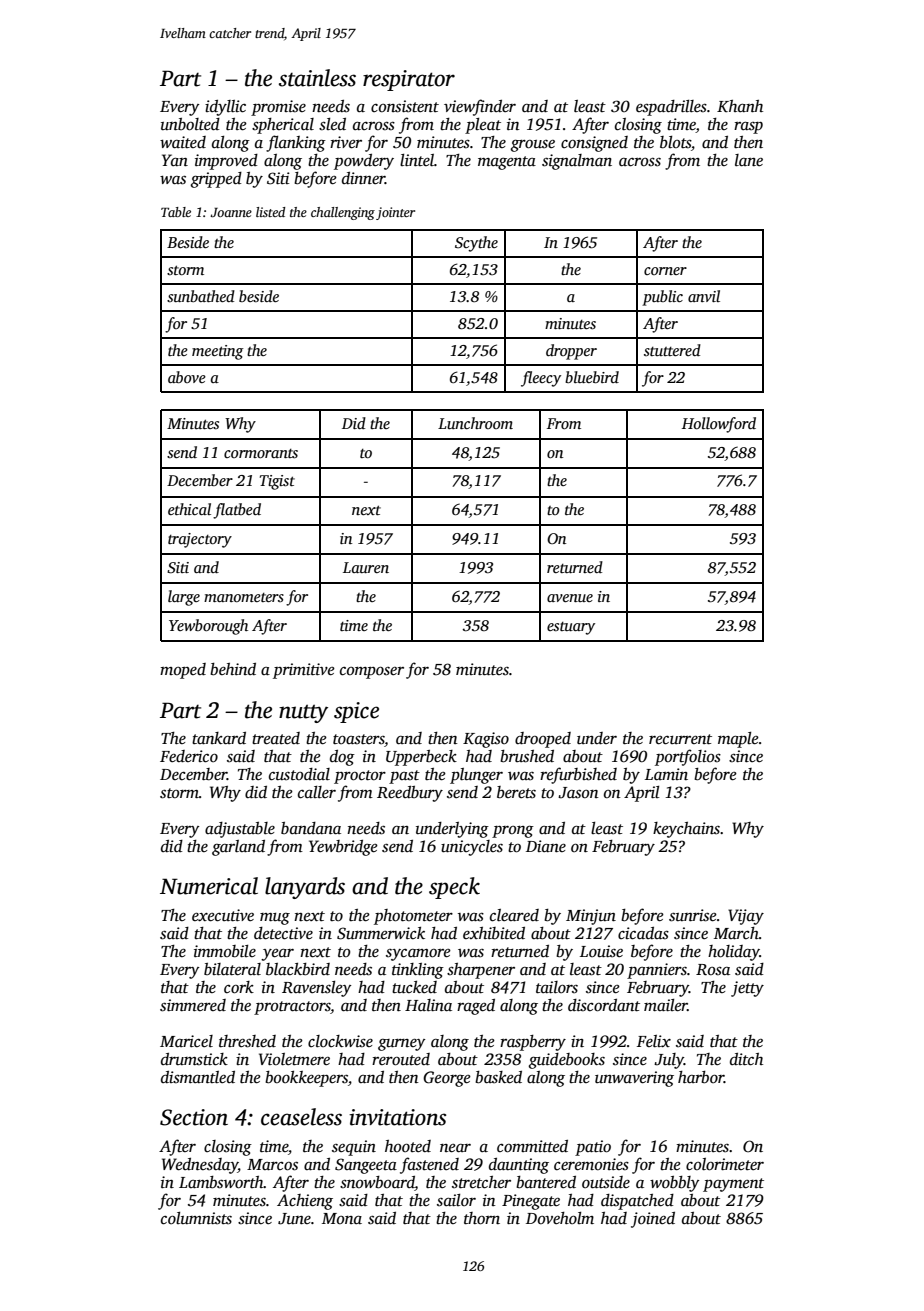 The image size is (924, 1311). I want to click on idyllic, so click(225, 108).
